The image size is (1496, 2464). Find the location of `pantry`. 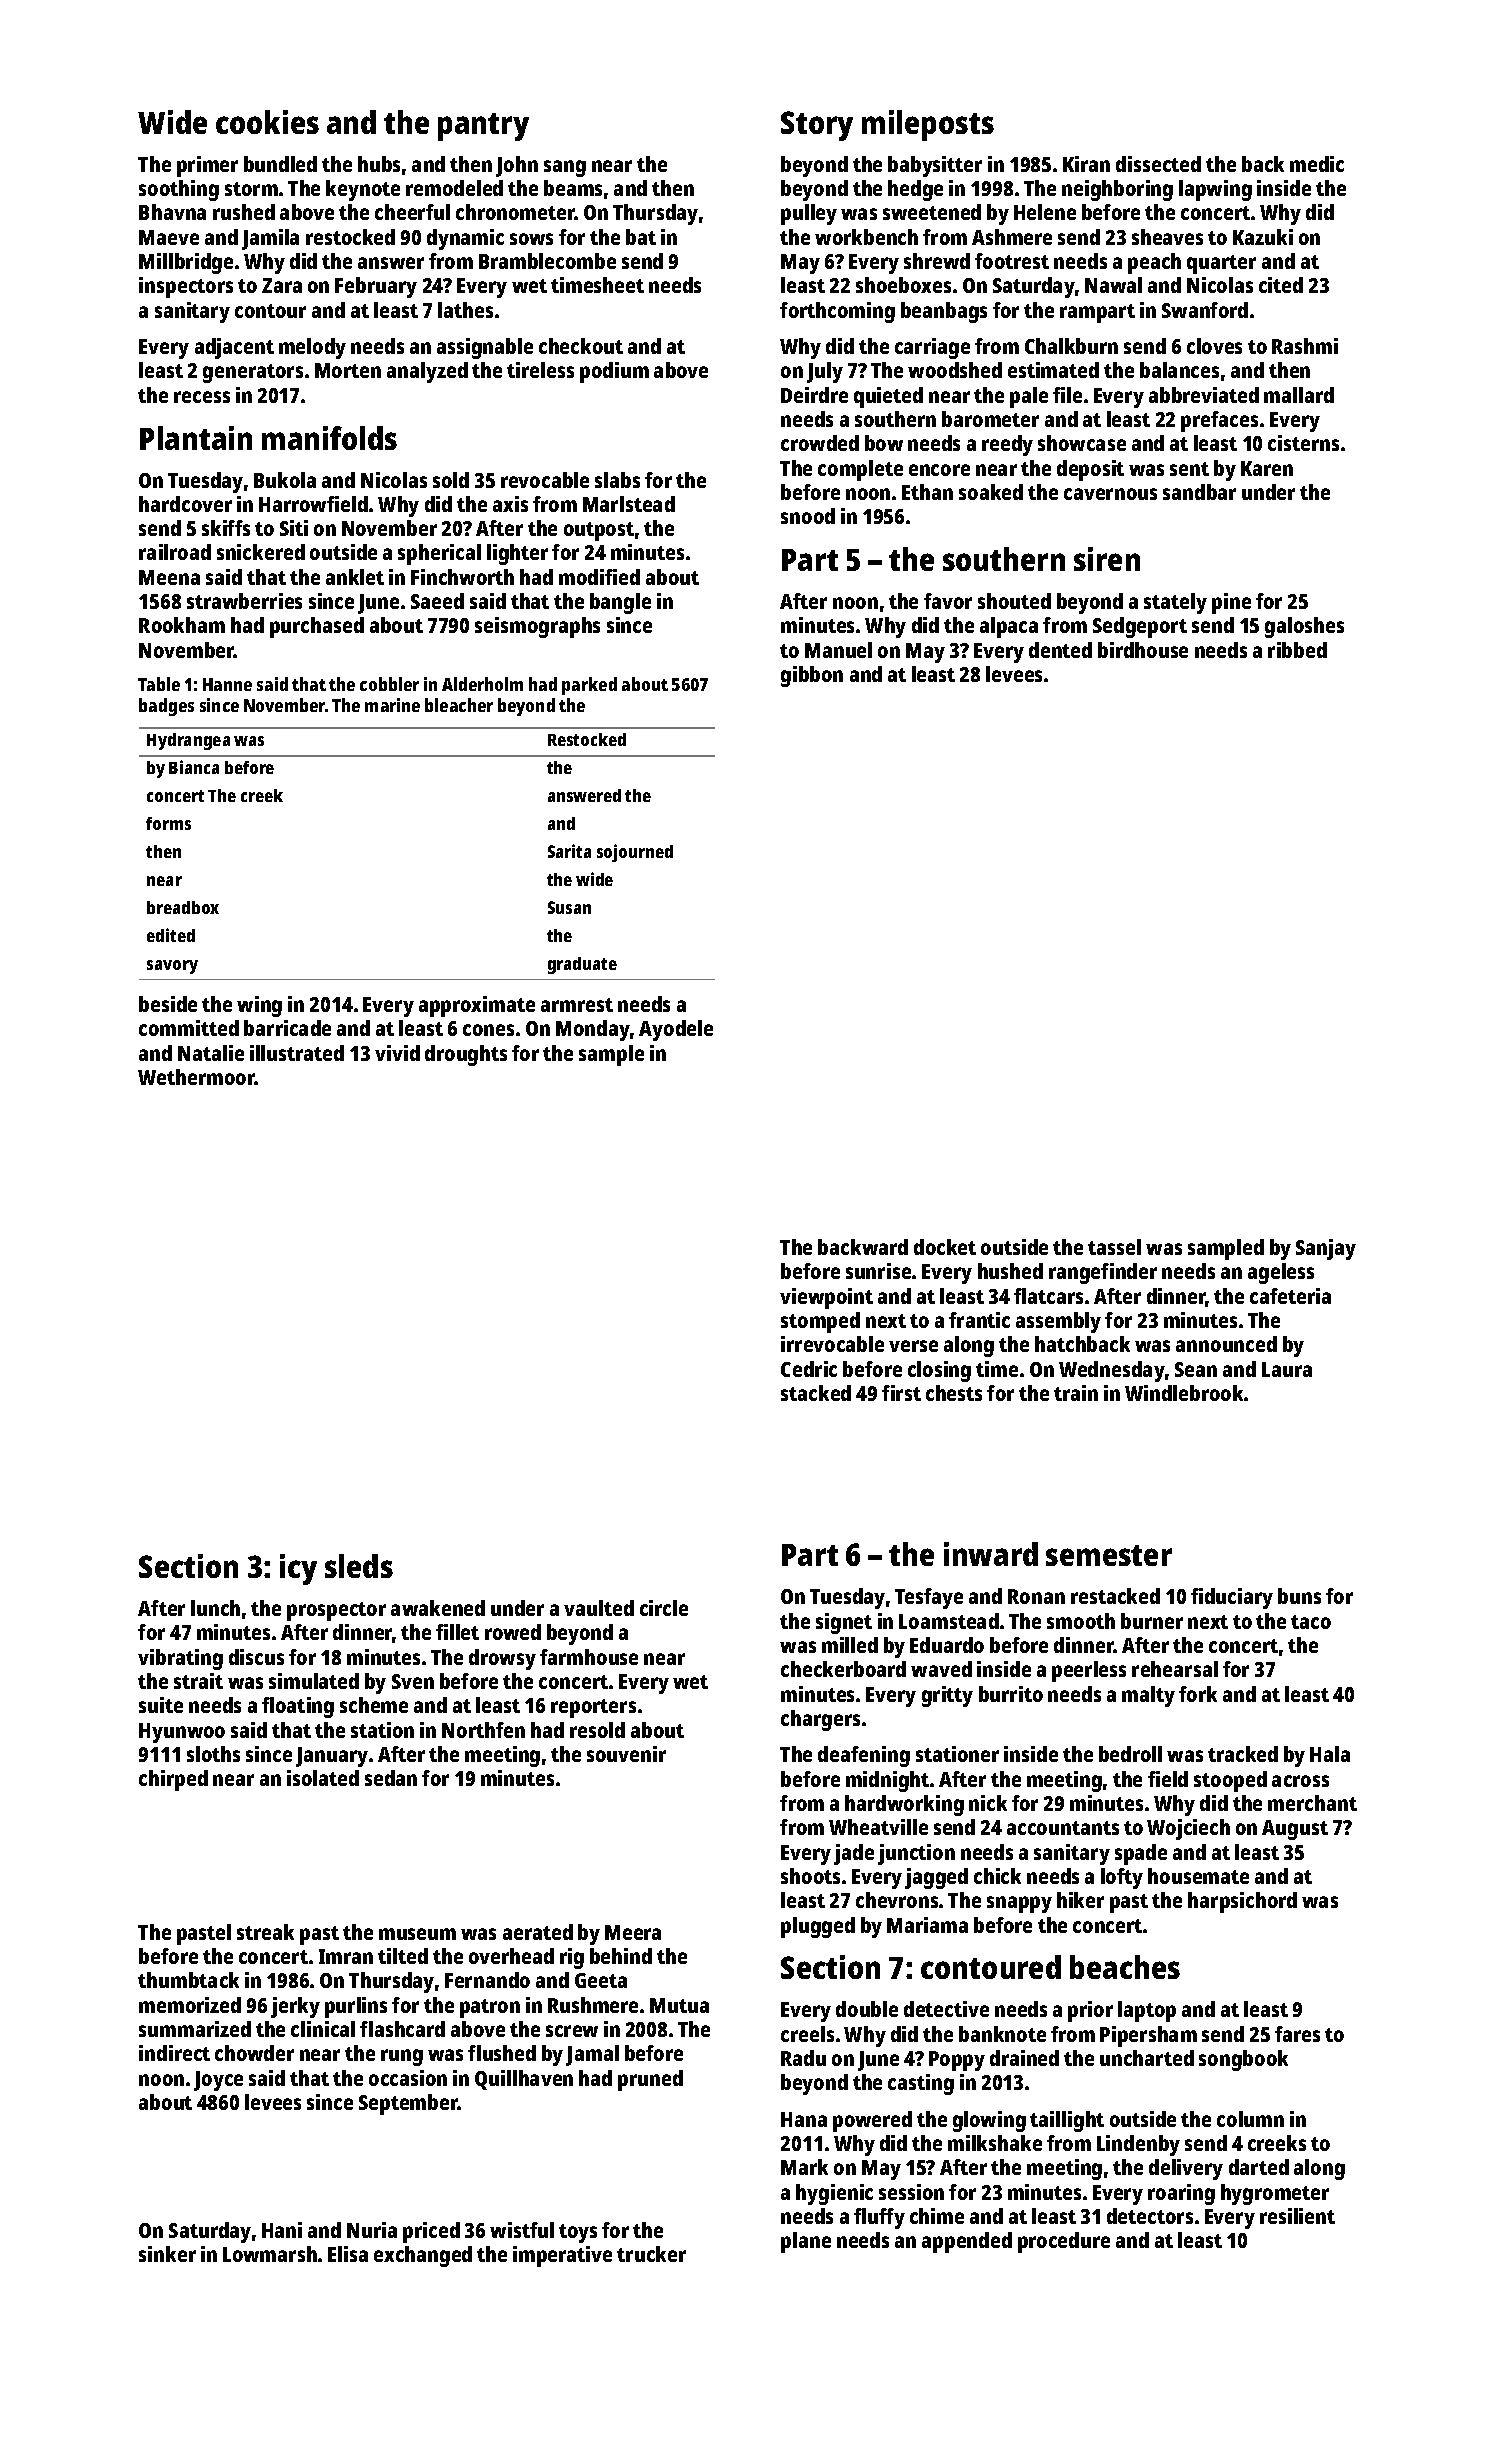

pantry is located at coordinates (483, 127).
